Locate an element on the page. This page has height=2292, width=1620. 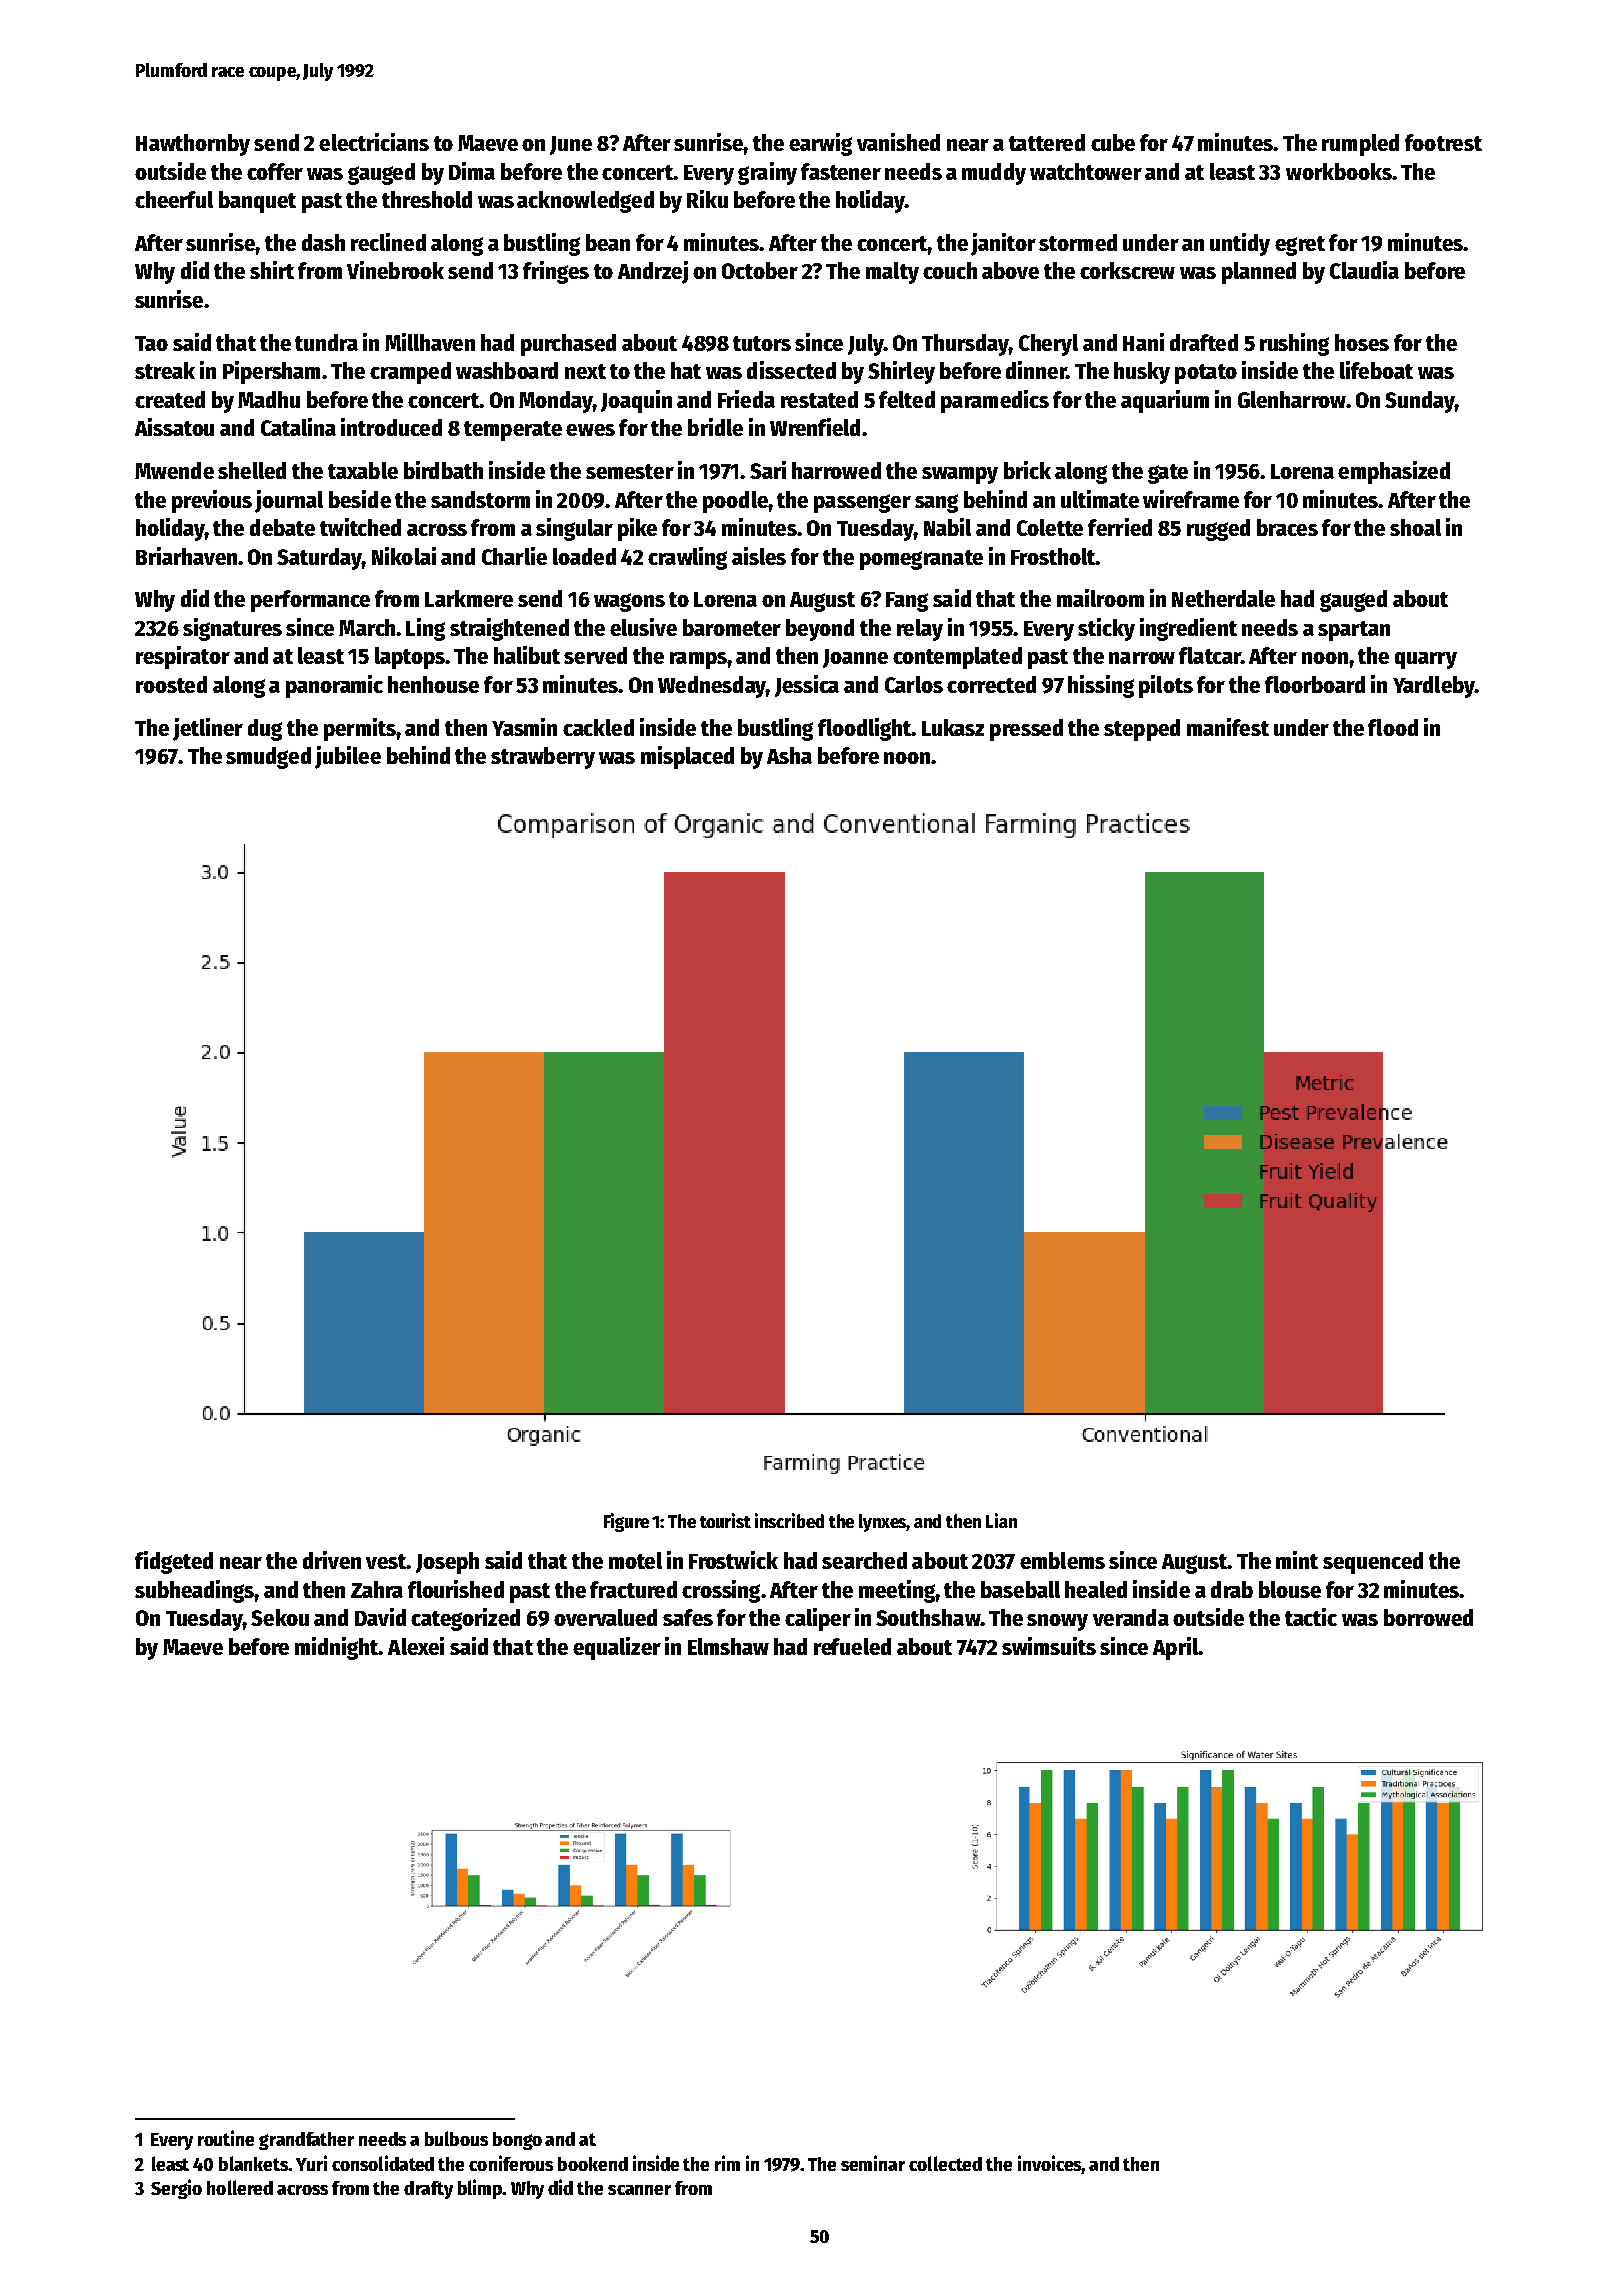
scanner is located at coordinates (639, 2190).
